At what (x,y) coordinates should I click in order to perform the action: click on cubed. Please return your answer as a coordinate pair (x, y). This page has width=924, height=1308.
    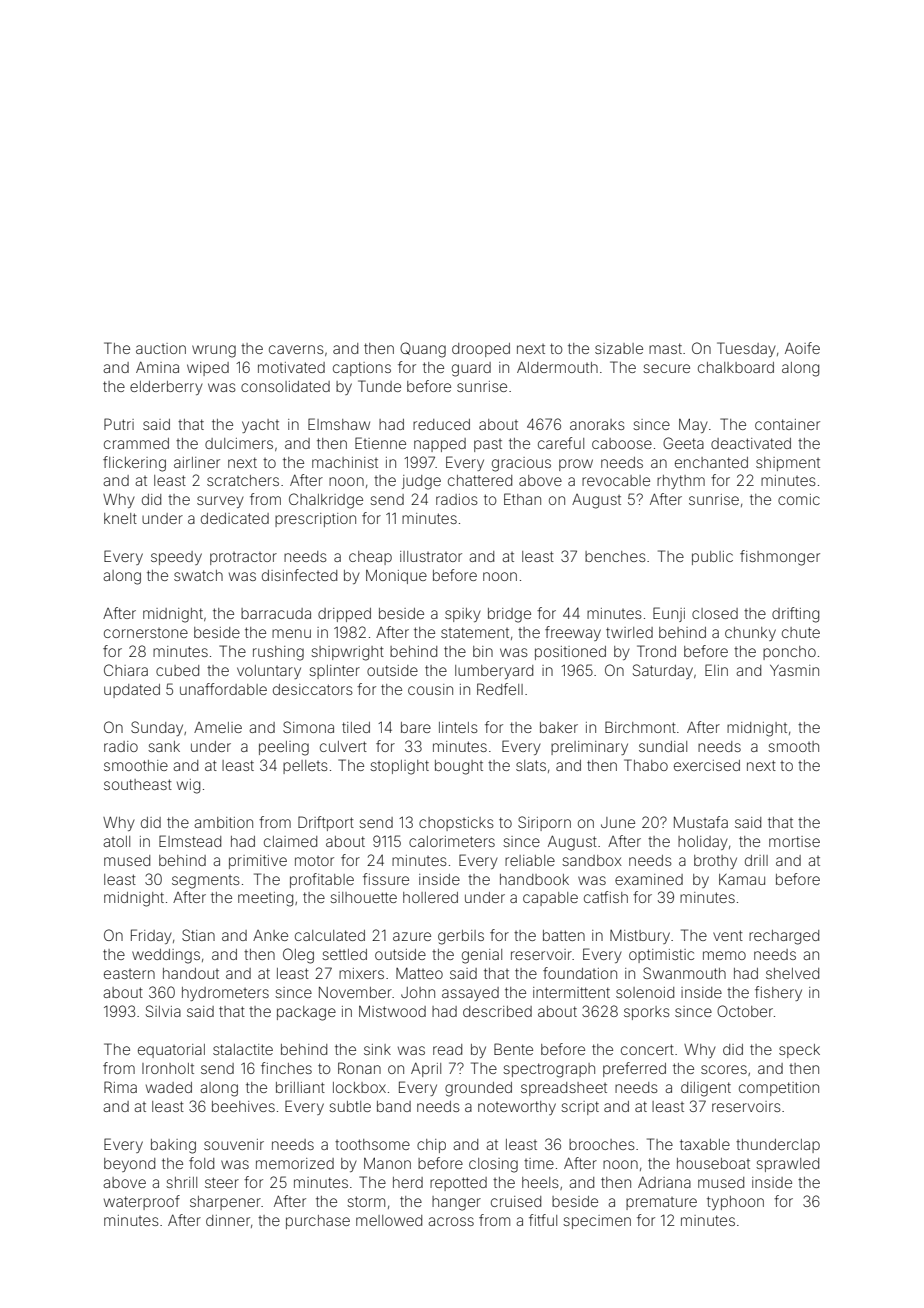
    Looking at the image, I should click on (177, 670).
